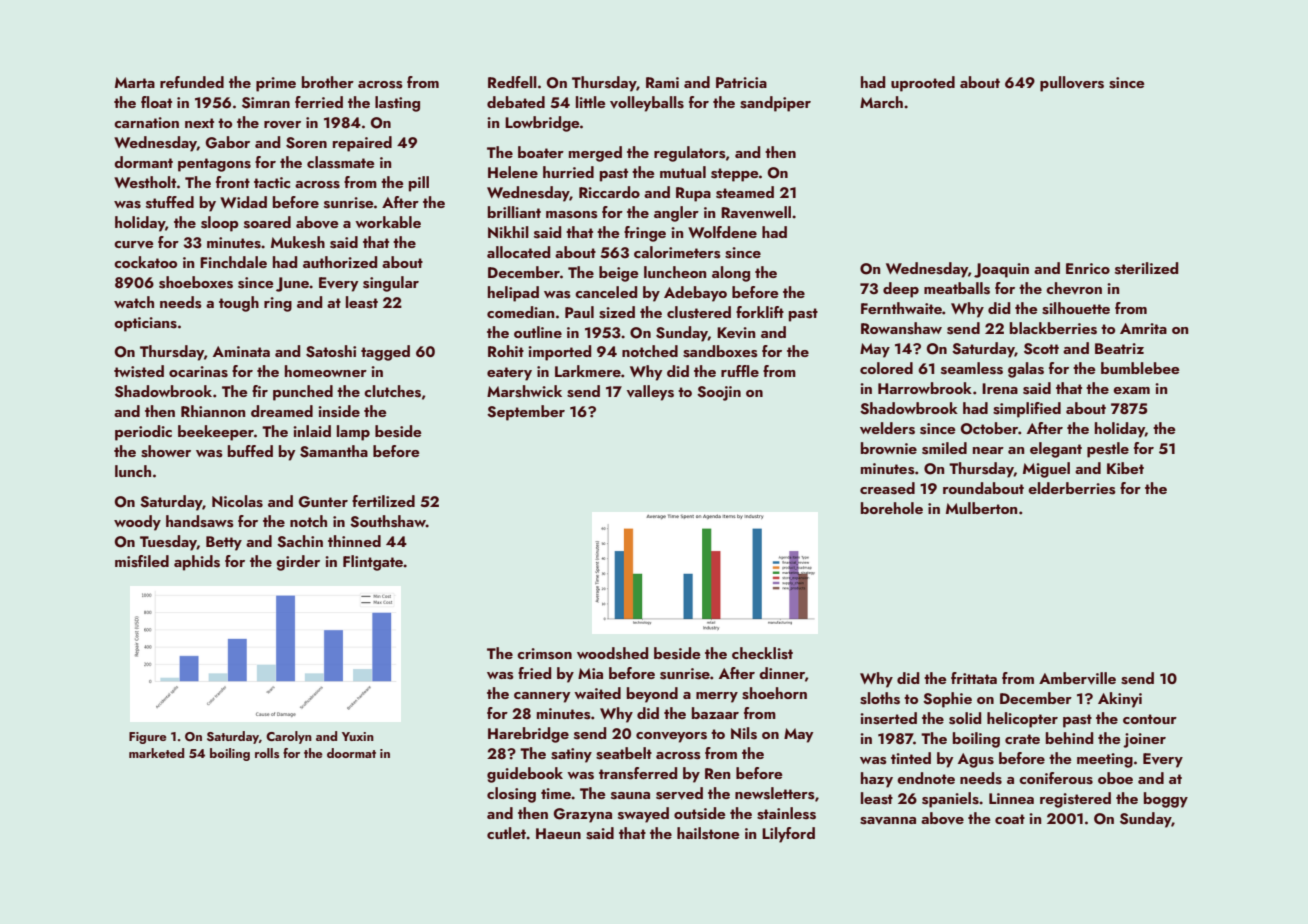 The image size is (1308, 924). What do you see at coordinates (506, 833) in the page?
I see `cutlet` at bounding box center [506, 833].
